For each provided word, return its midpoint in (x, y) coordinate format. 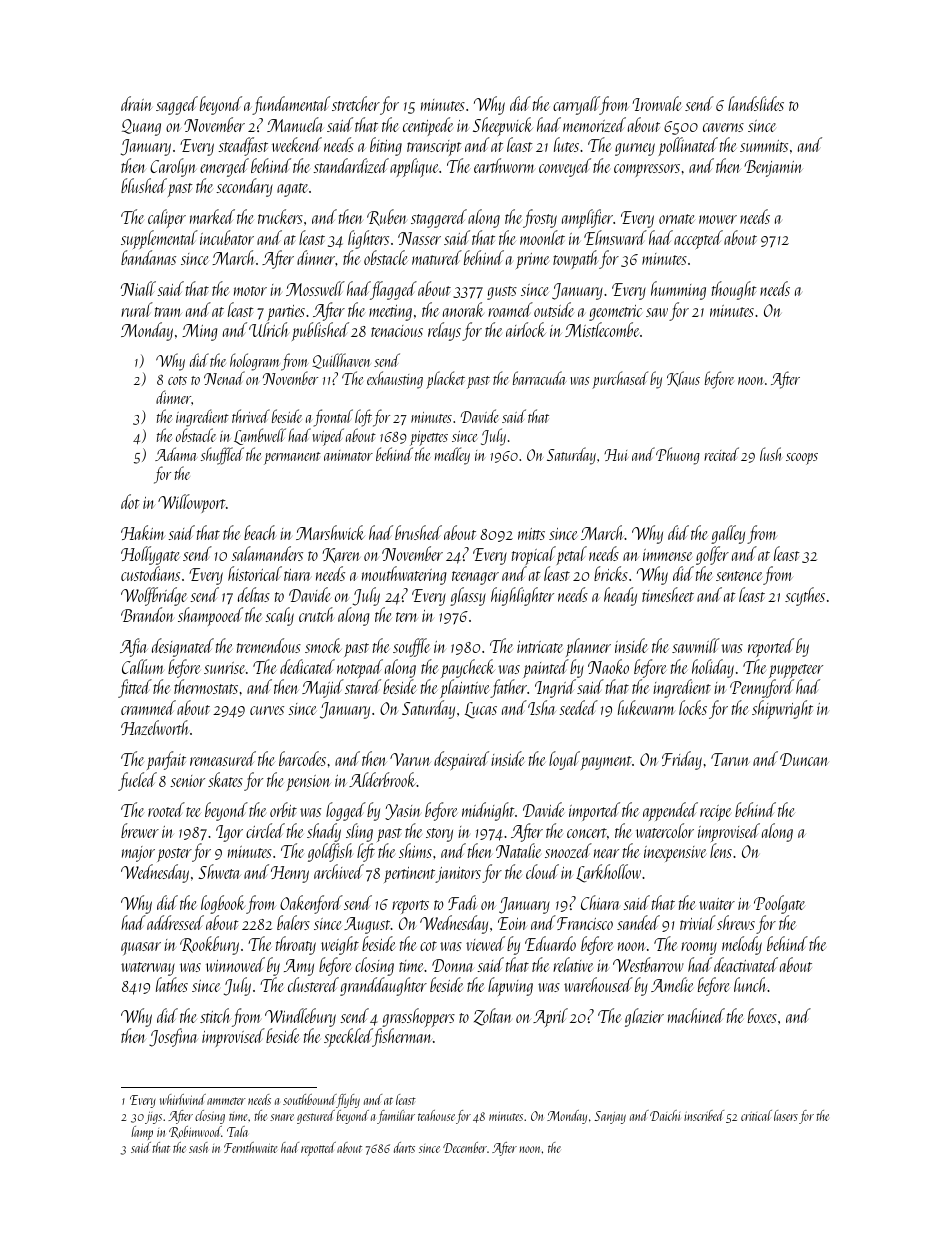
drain (136, 103)
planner (588, 647)
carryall (576, 105)
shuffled (222, 456)
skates (225, 779)
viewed (485, 943)
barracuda (539, 378)
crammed (148, 707)
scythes (805, 596)
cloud (542, 871)
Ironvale (657, 103)
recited (721, 454)
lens (721, 851)
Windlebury (300, 1017)
